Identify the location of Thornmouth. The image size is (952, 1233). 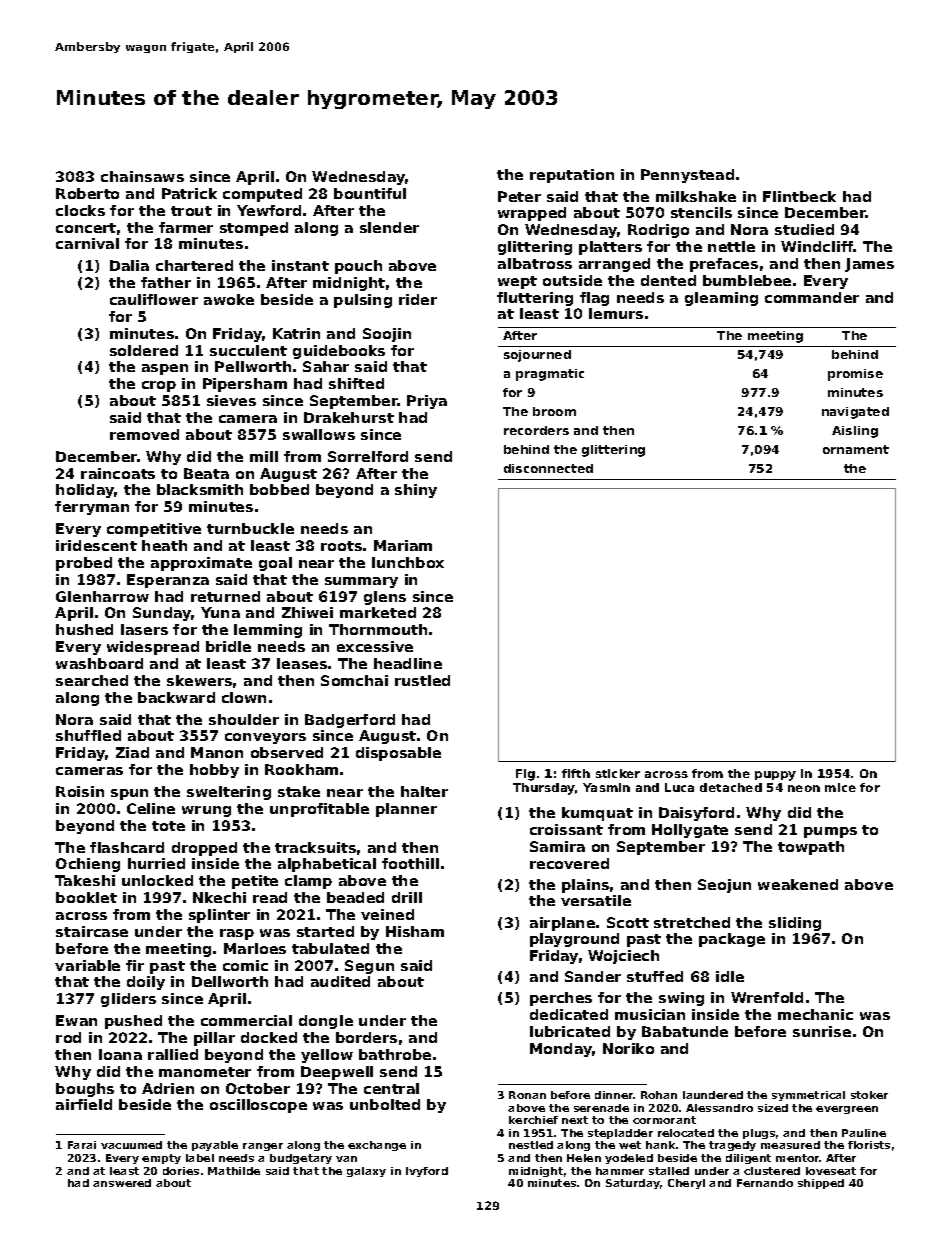
(378, 629).
